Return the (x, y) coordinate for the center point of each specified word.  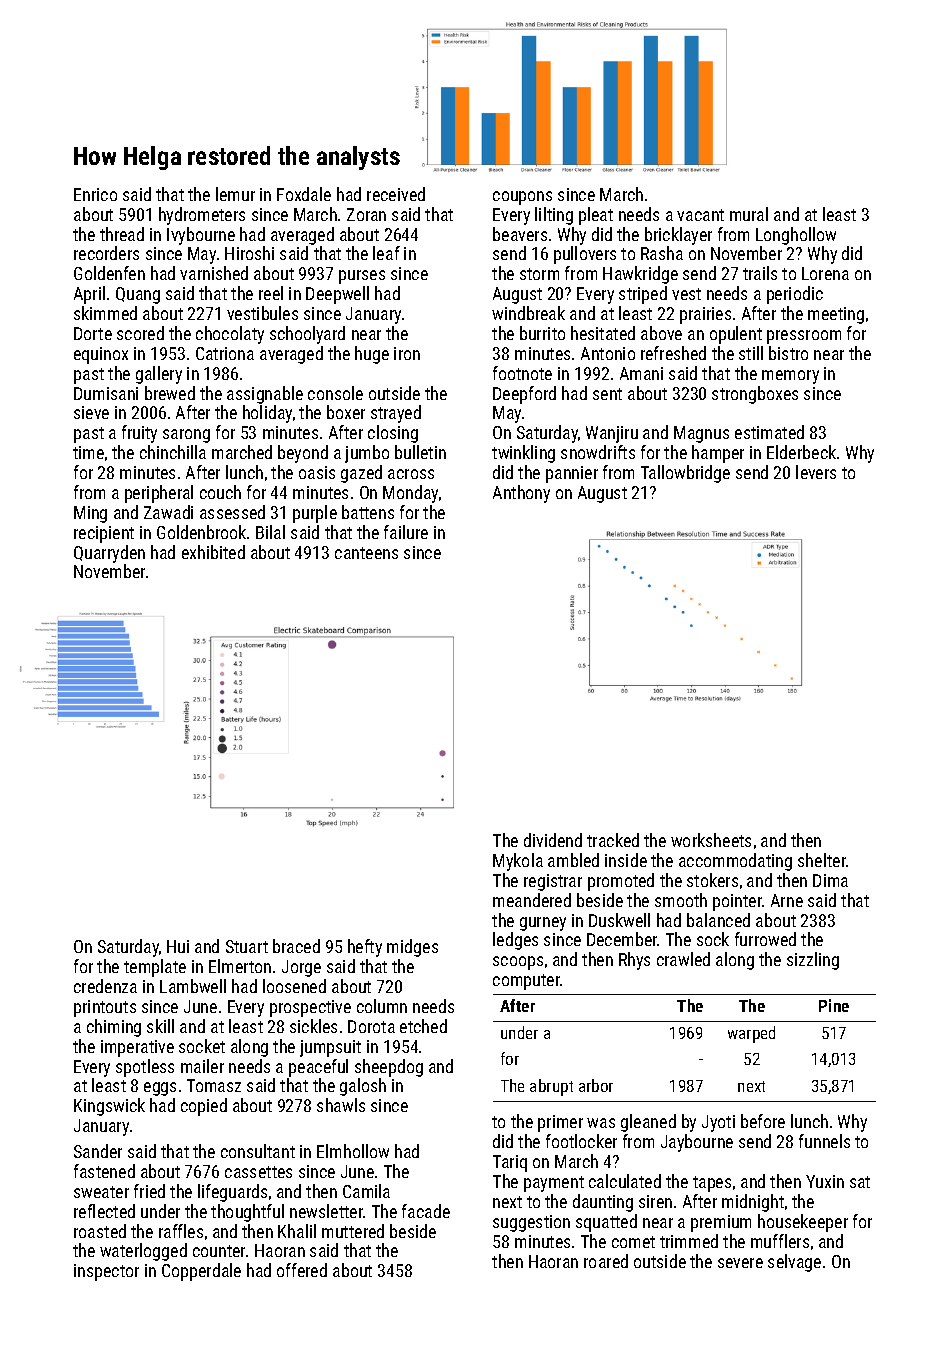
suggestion (531, 1223)
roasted (100, 1231)
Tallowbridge (685, 474)
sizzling (813, 961)
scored (140, 333)
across (411, 474)
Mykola (518, 862)
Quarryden (109, 554)
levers (816, 472)
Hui (178, 946)
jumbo (367, 454)
